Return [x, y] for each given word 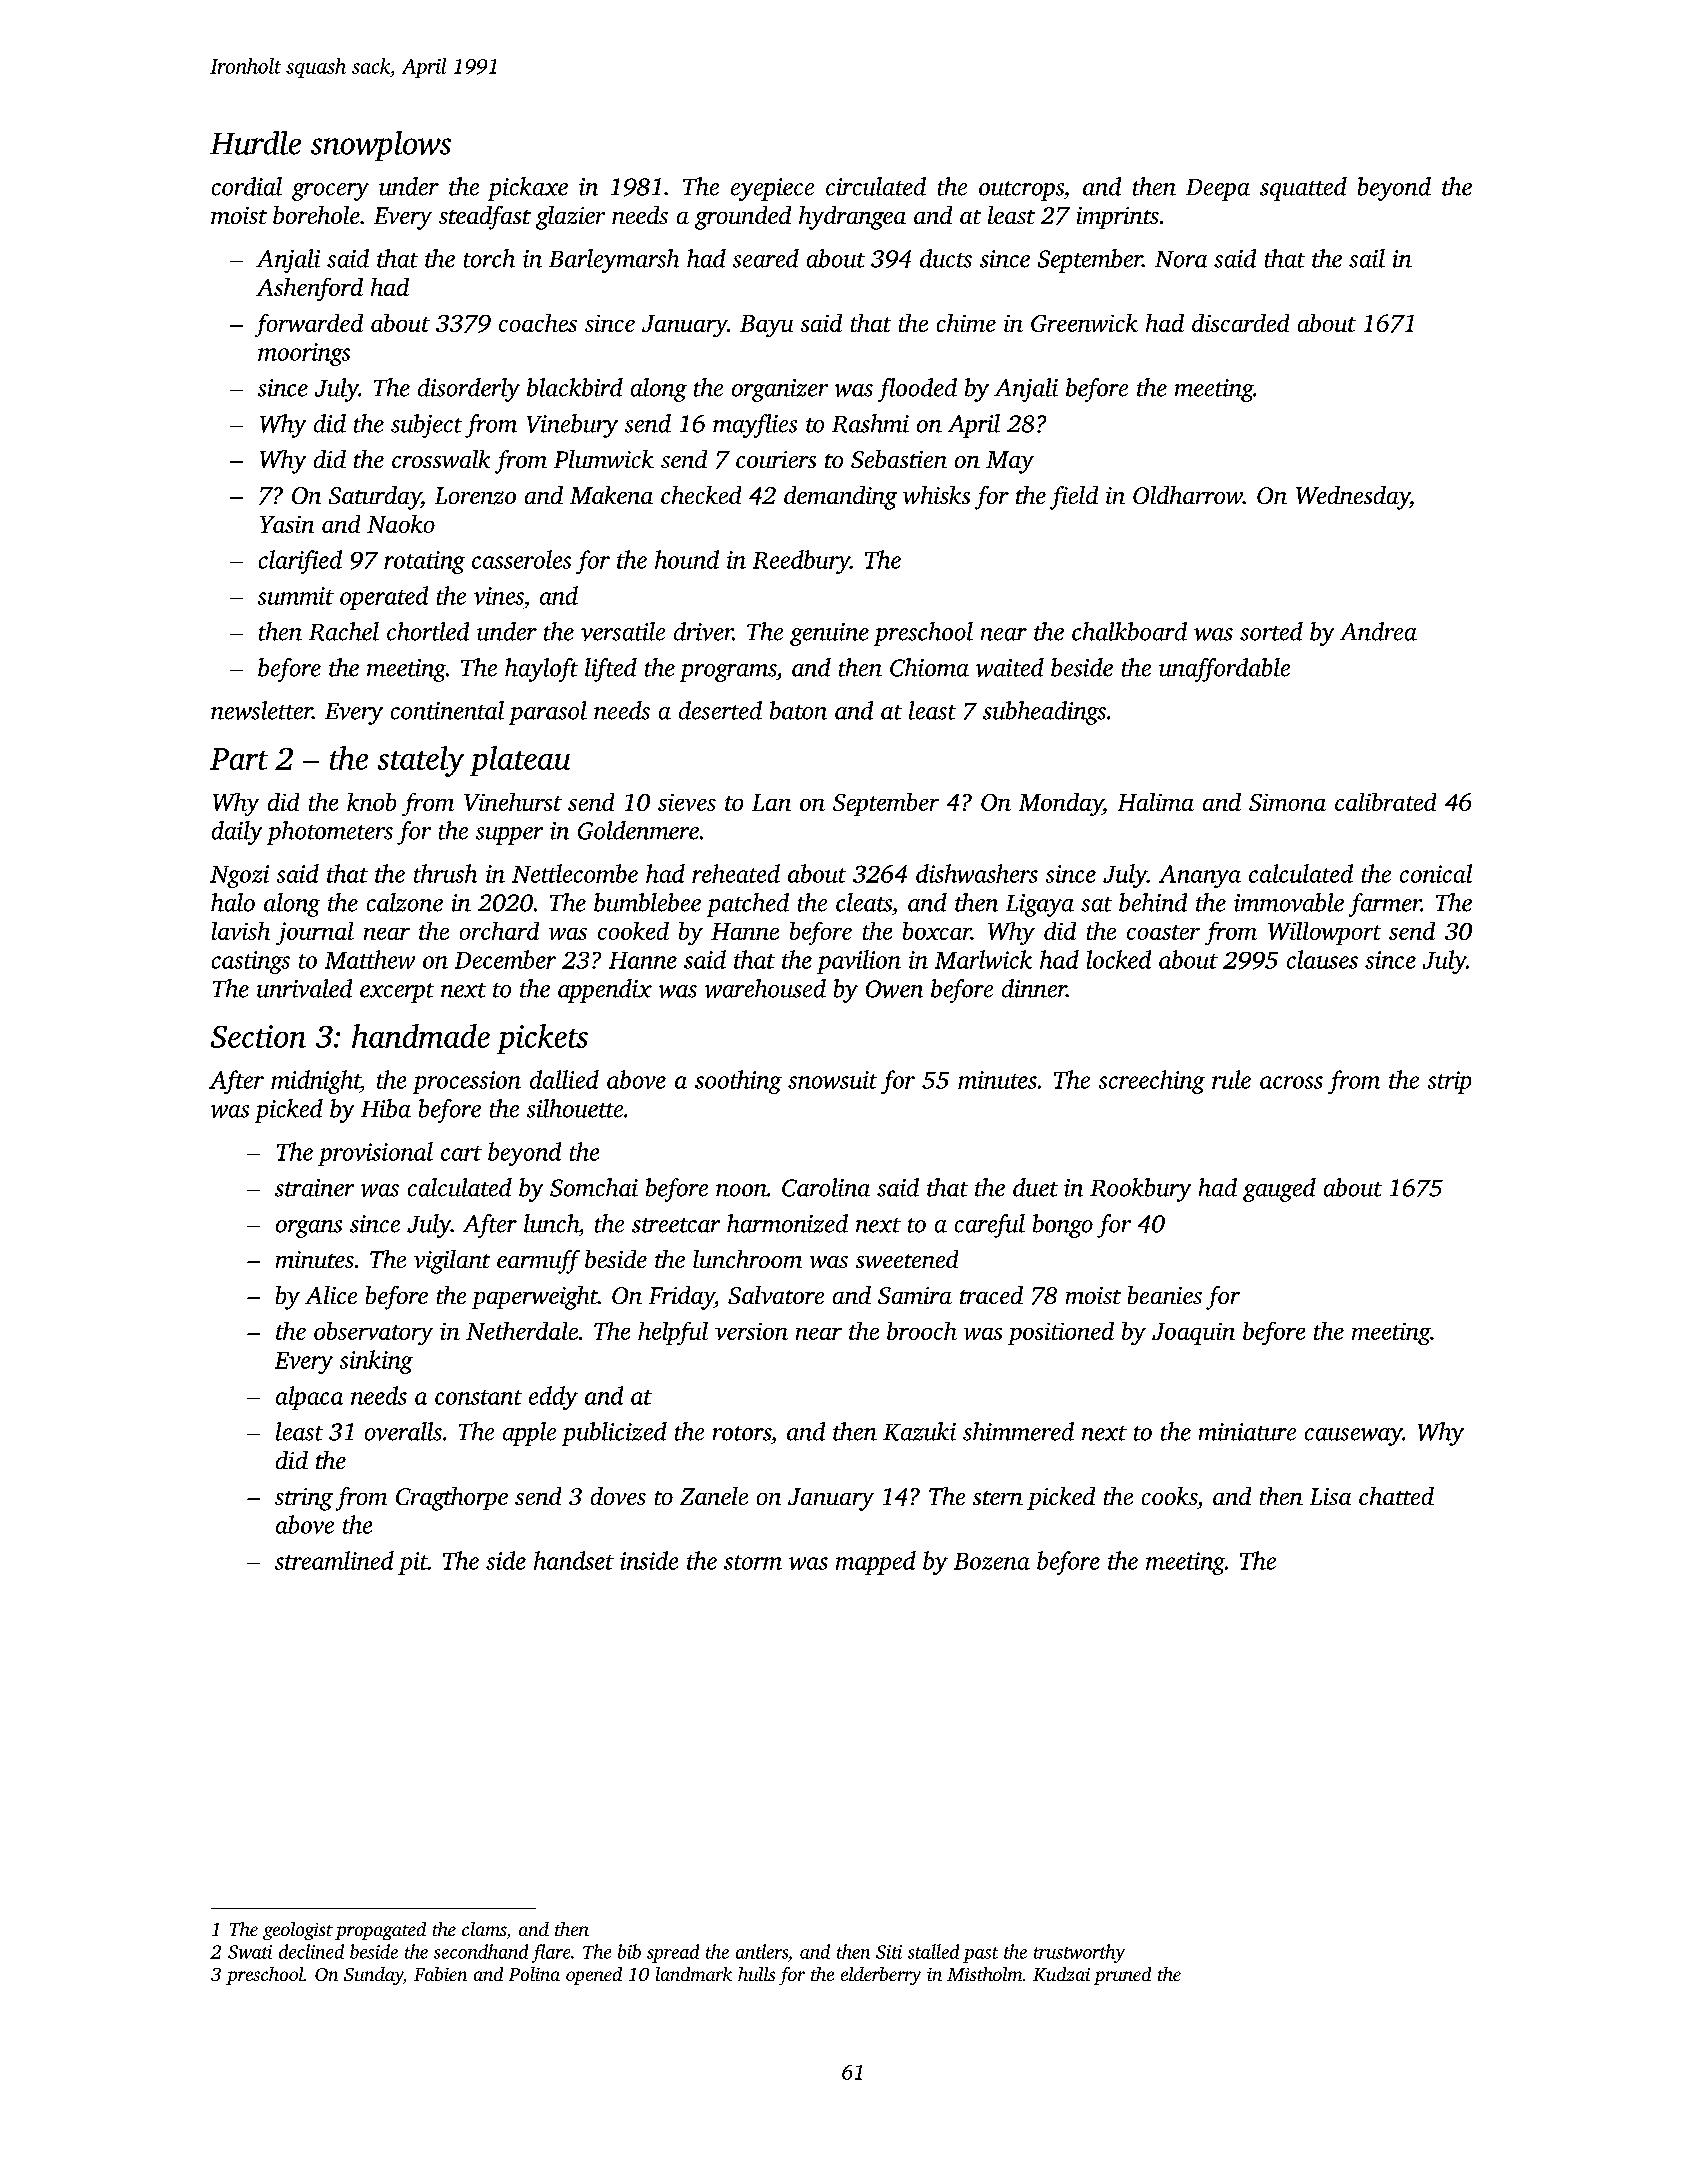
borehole [316, 215]
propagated [380, 1931]
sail [1367, 258]
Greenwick [1084, 323]
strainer [314, 1188]
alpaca [309, 1398]
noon [741, 1190]
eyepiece [772, 189]
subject [426, 426]
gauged [1279, 1190]
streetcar [676, 1225]
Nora [1181, 259]
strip [1449, 1082]
